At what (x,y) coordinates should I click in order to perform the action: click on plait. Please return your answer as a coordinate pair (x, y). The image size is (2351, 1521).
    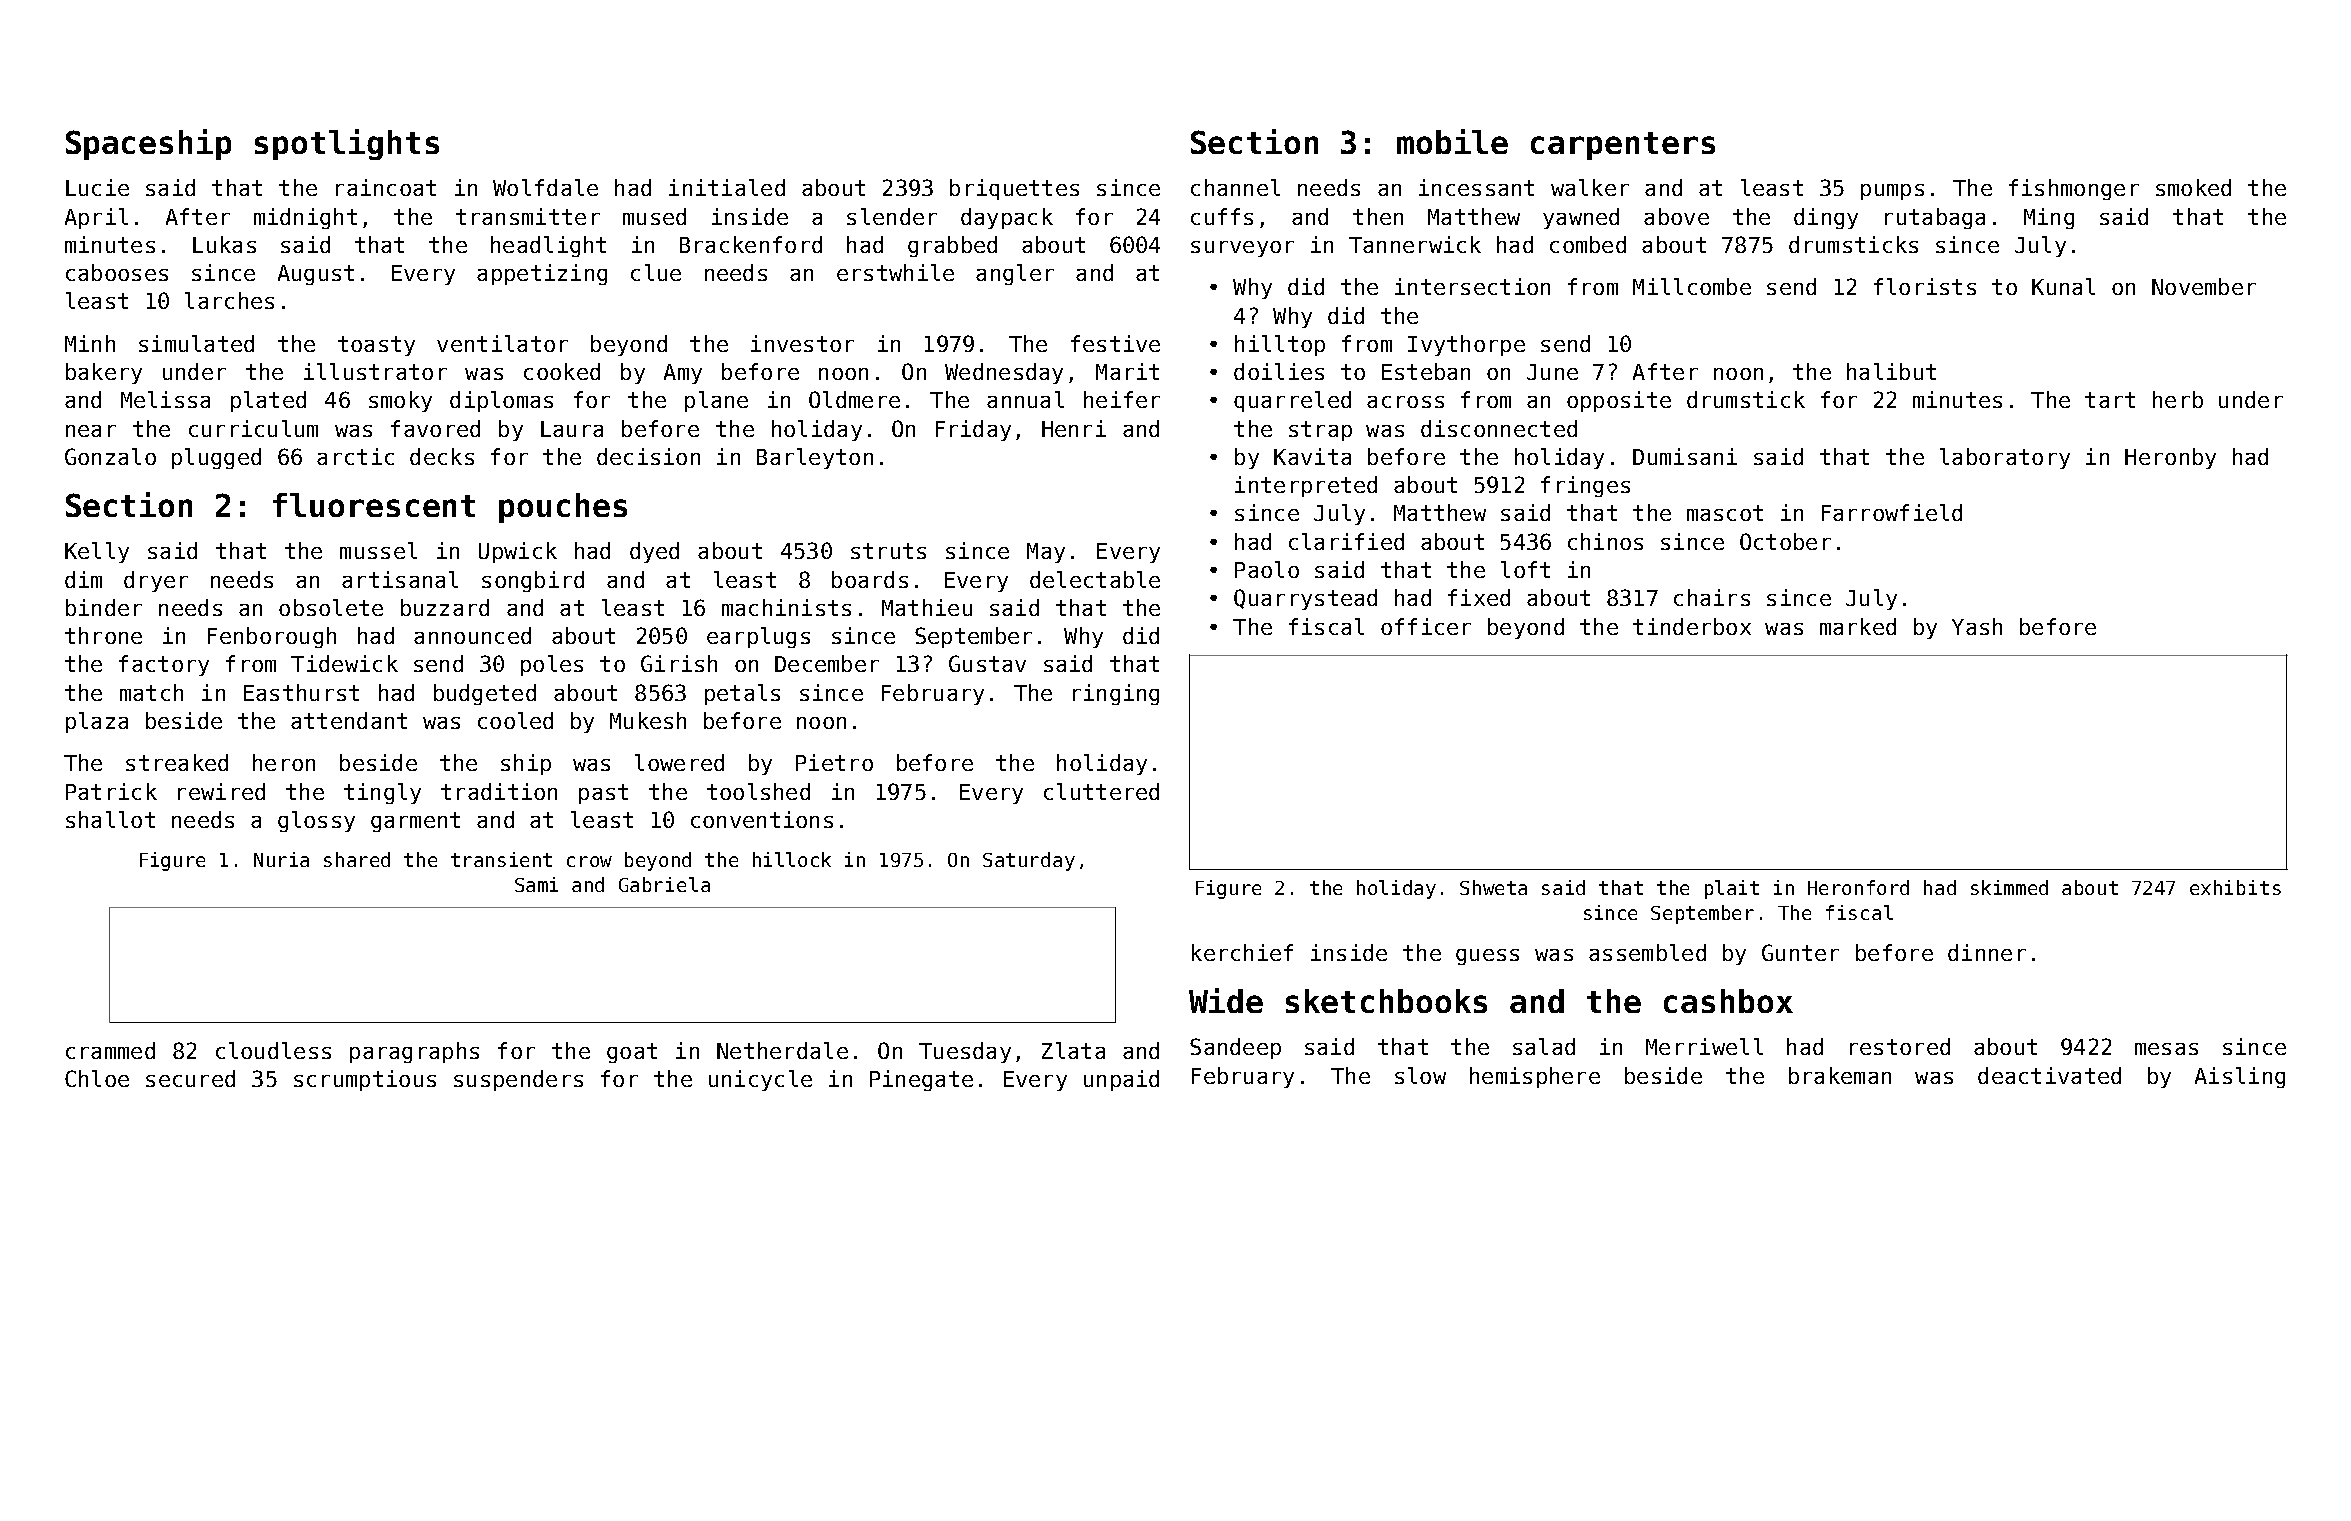
    Looking at the image, I should click on (1732, 889).
